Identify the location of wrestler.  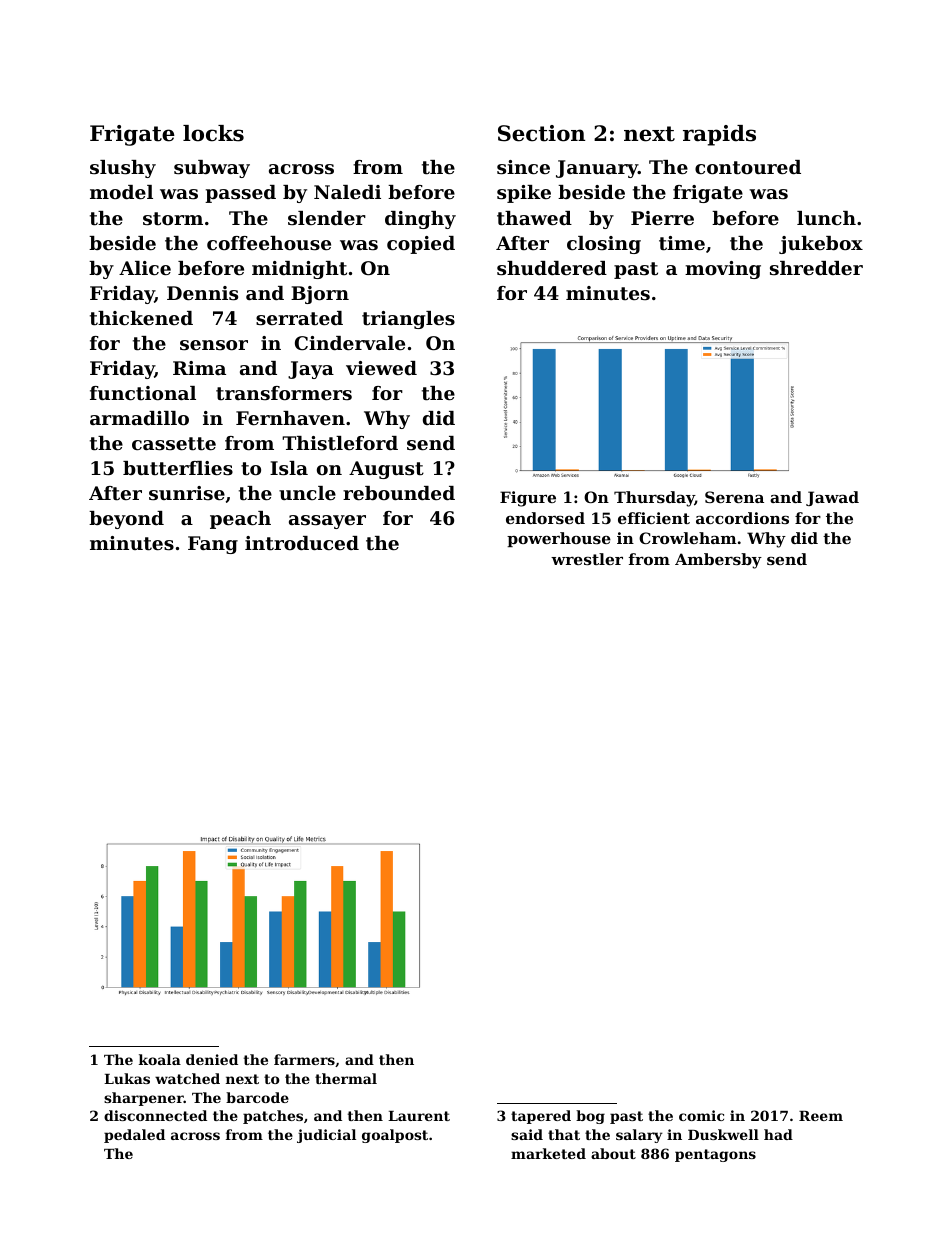
(587, 559).
